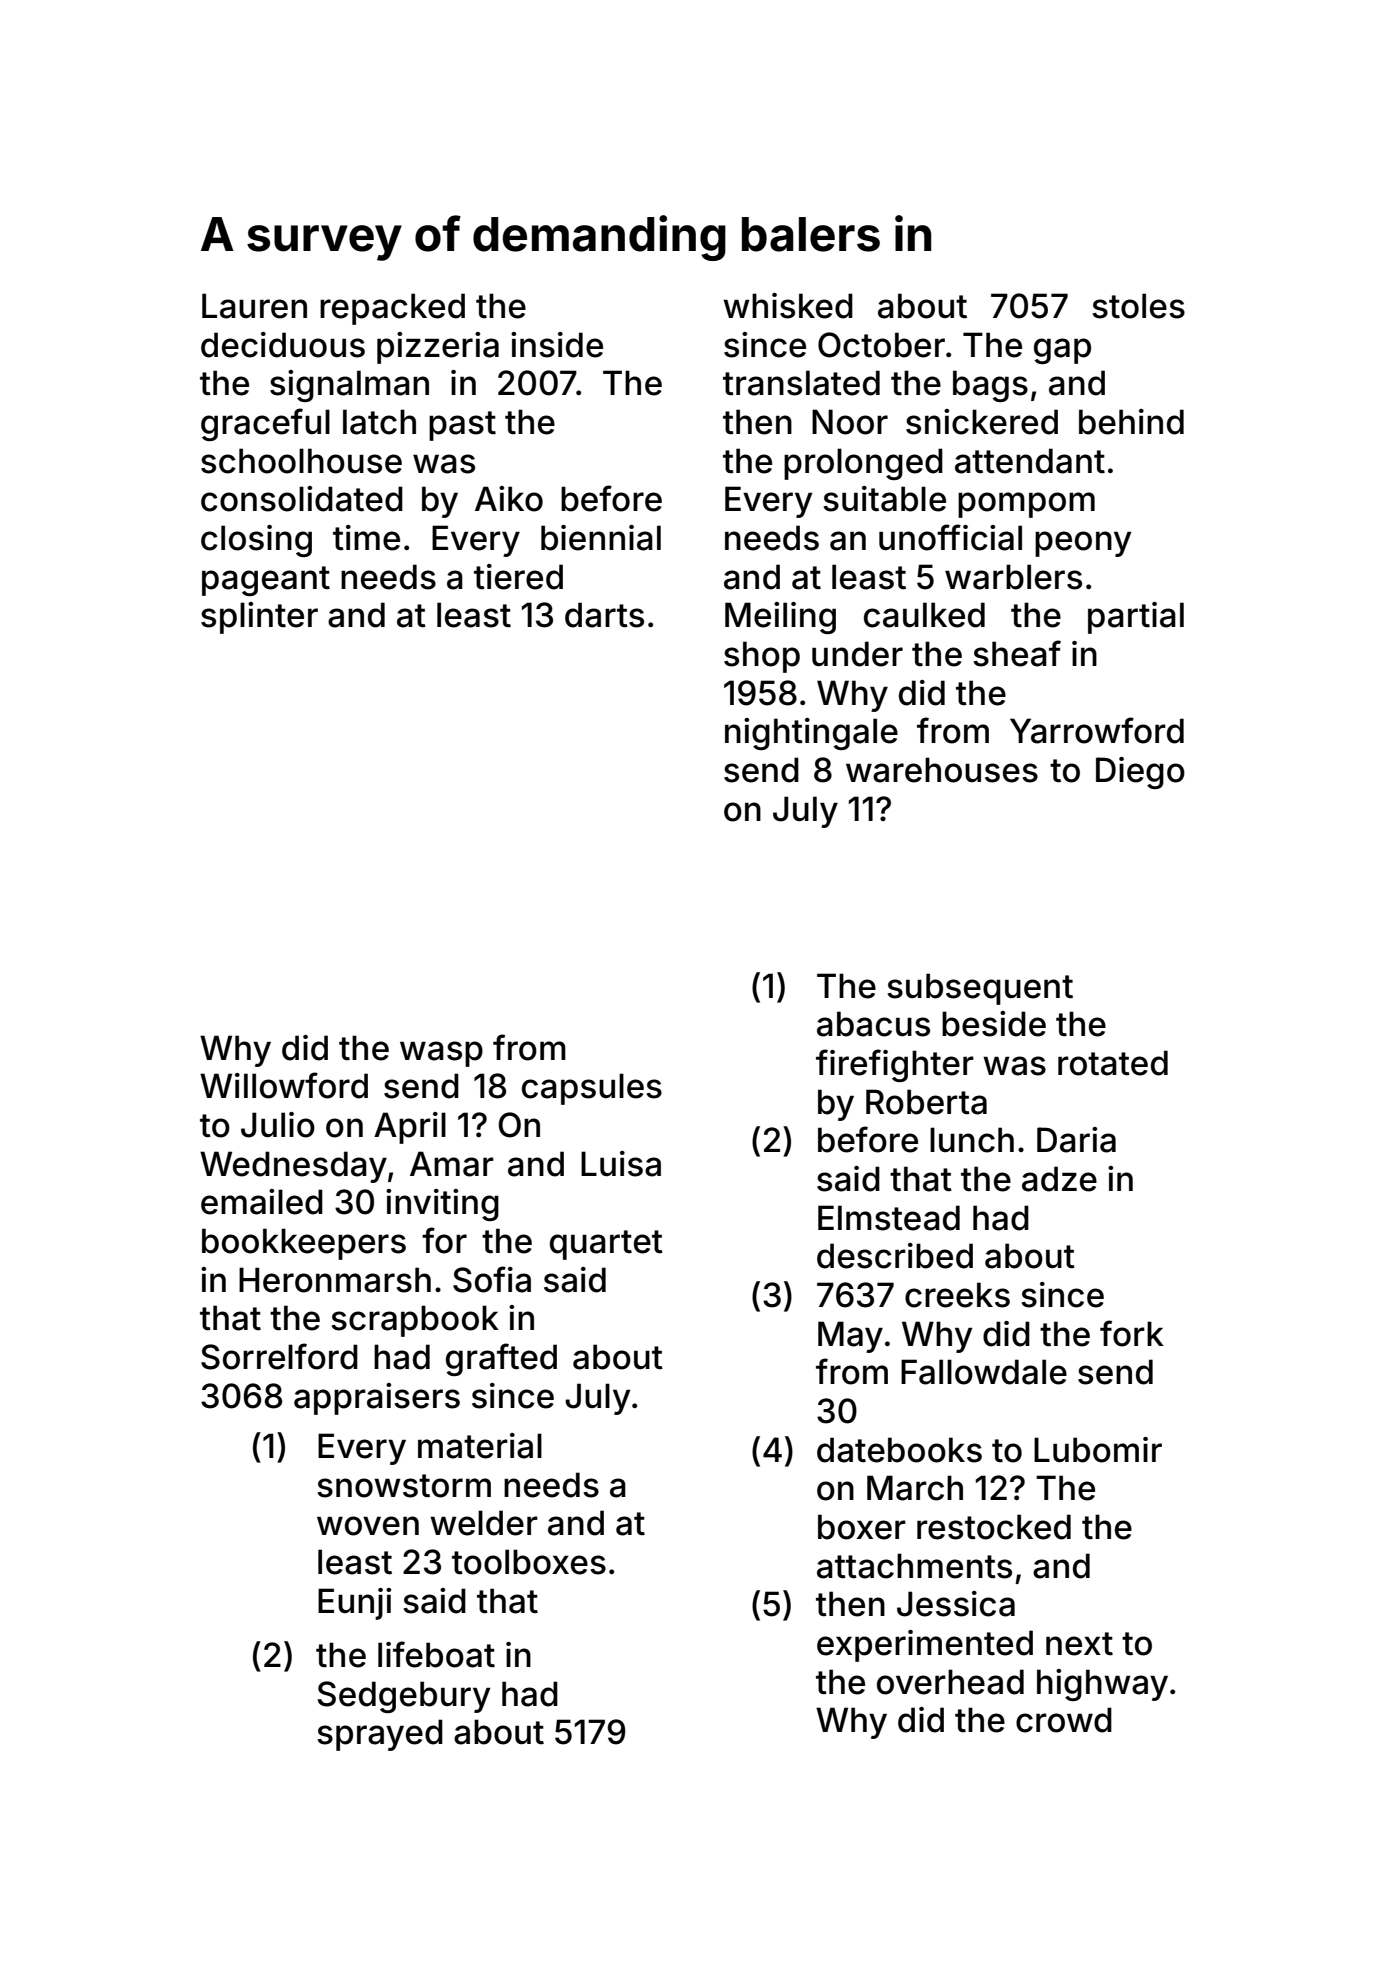  I want to click on splinter, so click(259, 618).
